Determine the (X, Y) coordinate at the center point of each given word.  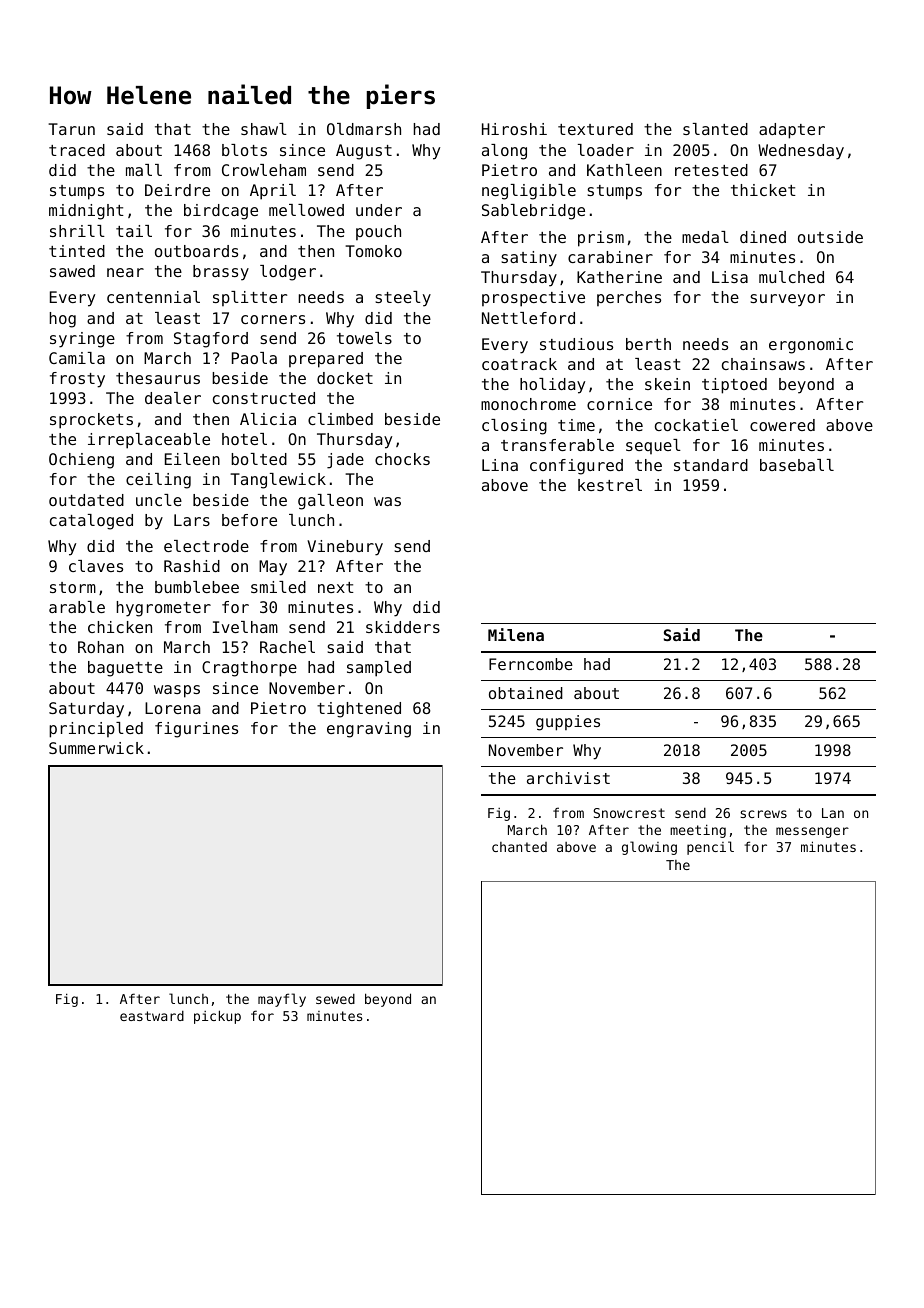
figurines (196, 730)
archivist (568, 778)
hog (63, 320)
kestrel (610, 485)
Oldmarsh (364, 129)
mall (144, 170)
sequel (653, 447)
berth (648, 344)
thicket (763, 190)
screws (763, 814)
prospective (533, 299)
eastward (152, 1016)
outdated (86, 500)
